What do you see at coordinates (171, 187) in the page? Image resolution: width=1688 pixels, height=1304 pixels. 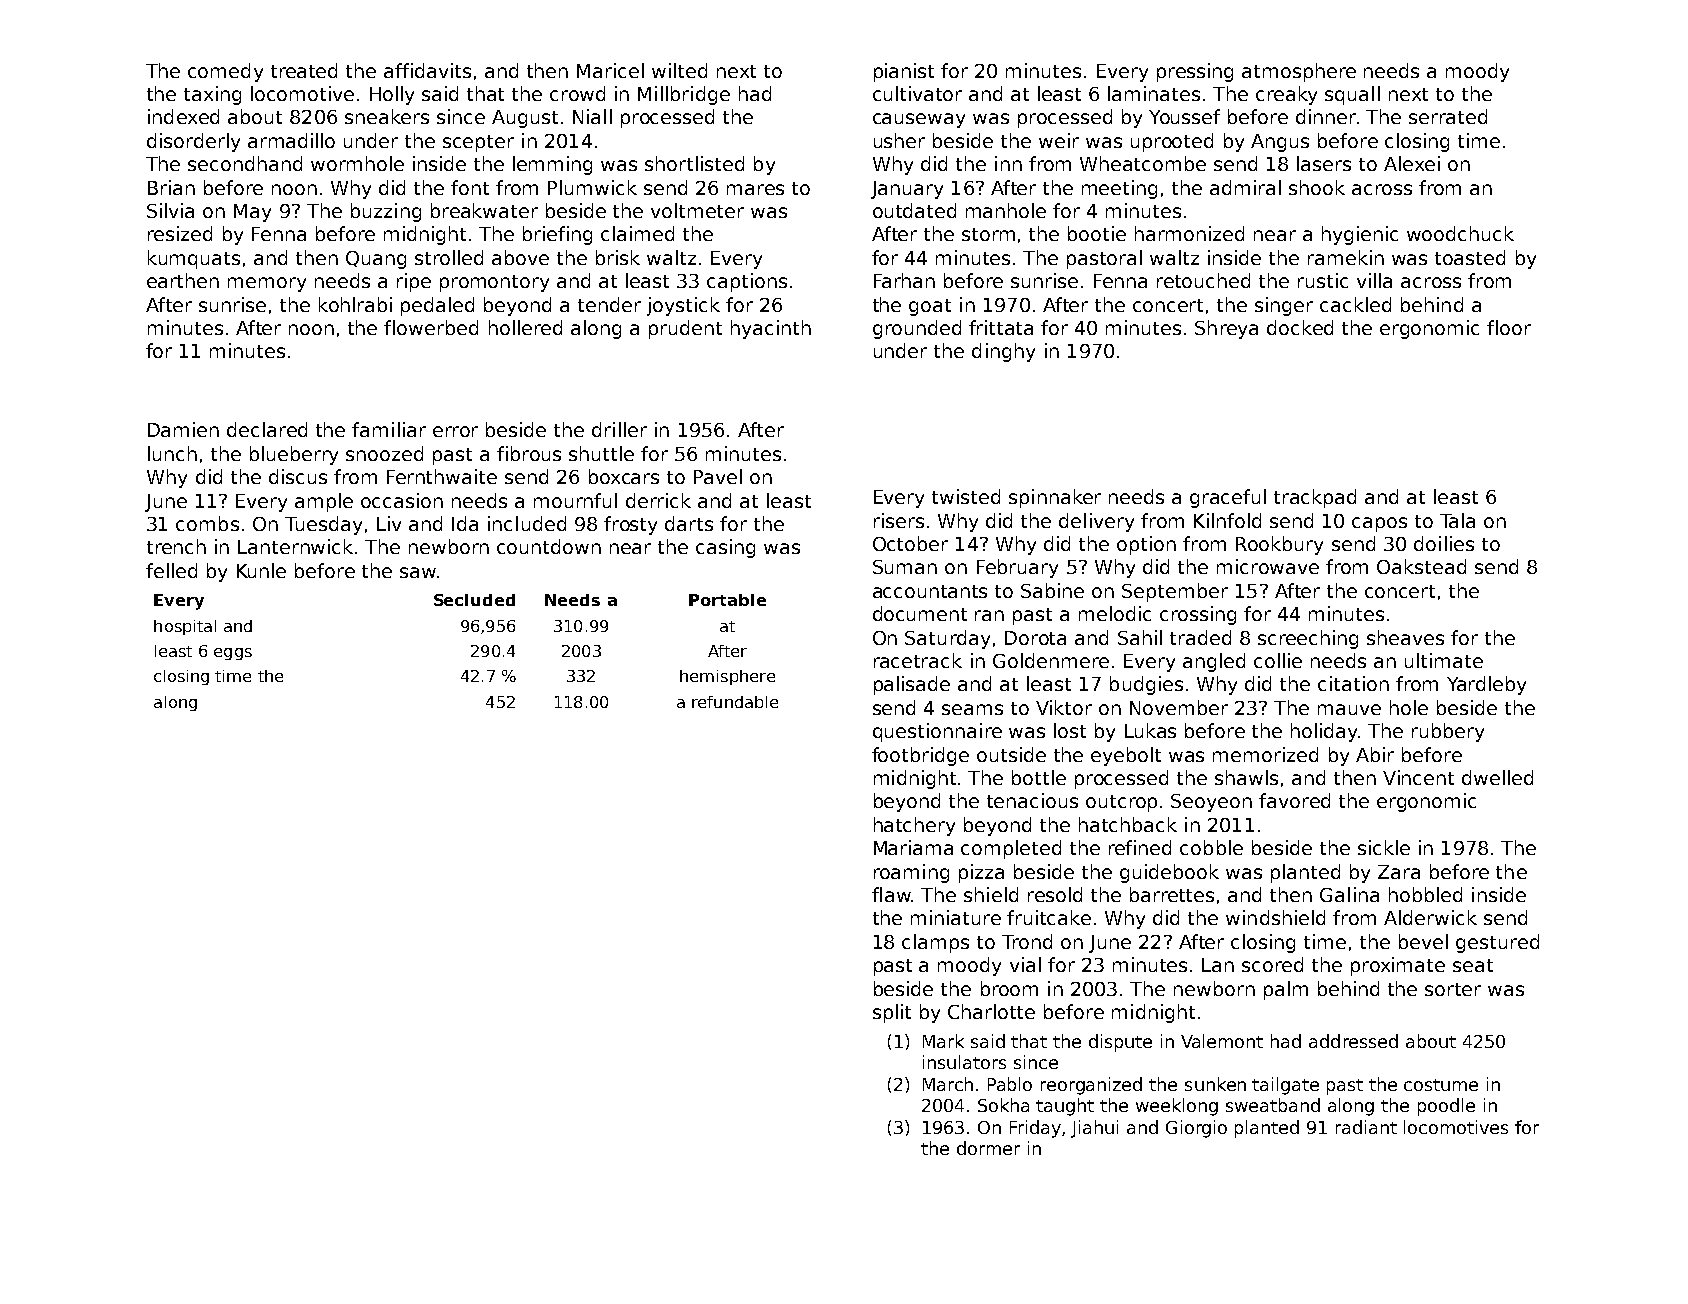 I see `Brian` at bounding box center [171, 187].
